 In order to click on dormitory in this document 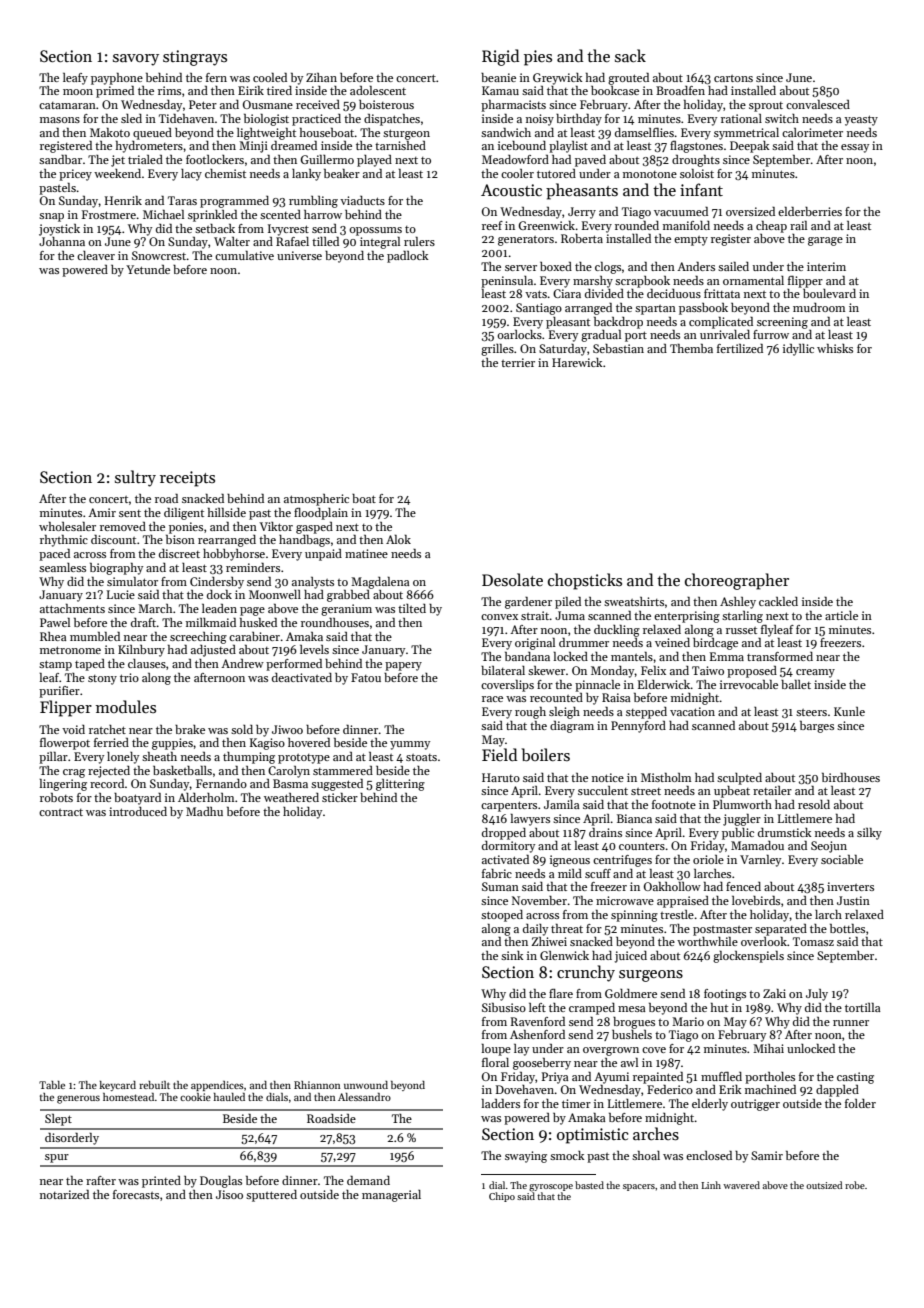, I will do `click(508, 847)`.
